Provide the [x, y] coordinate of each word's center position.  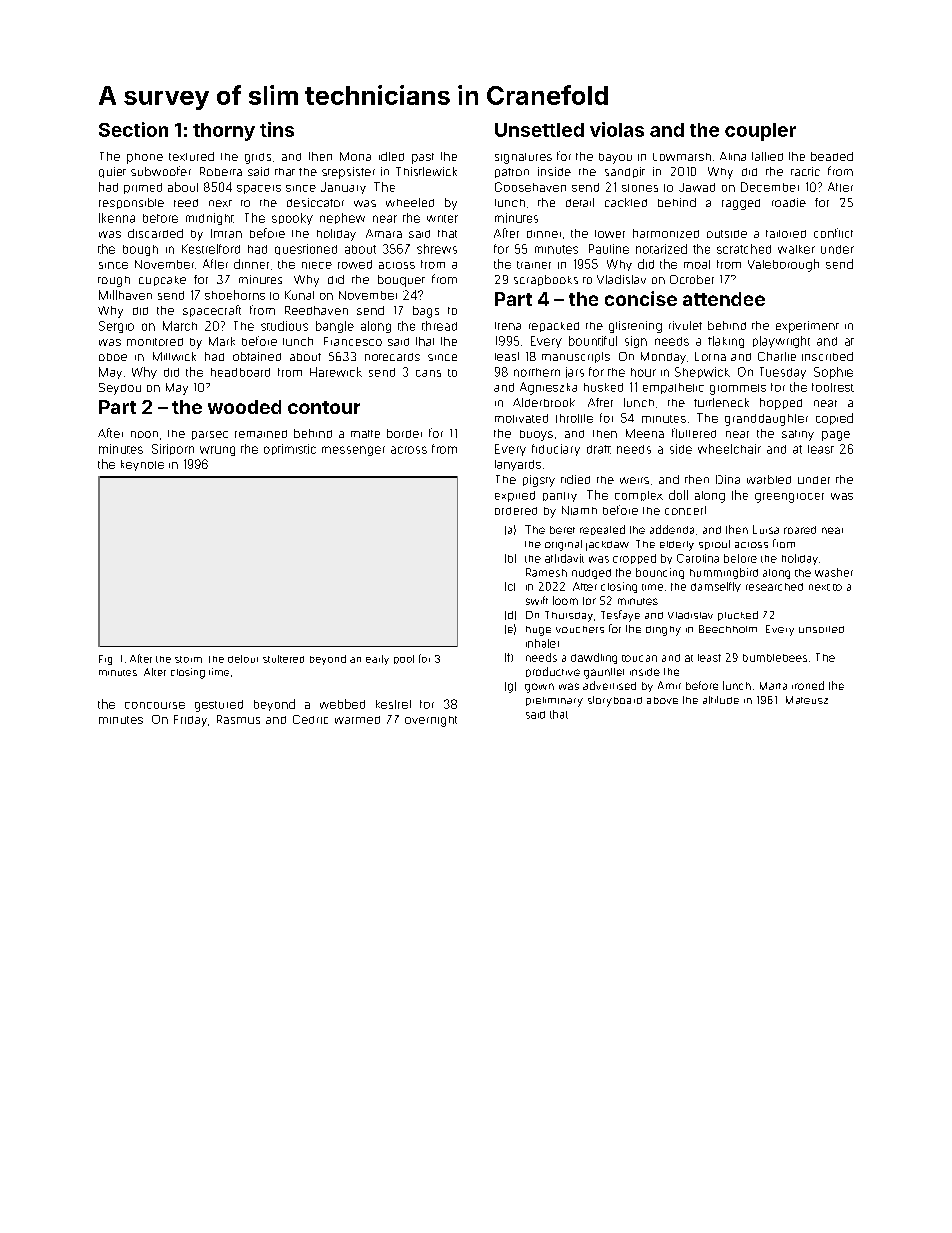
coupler [760, 132]
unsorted [821, 629]
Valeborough [783, 265]
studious [284, 326]
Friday [190, 721]
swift [537, 600]
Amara [384, 233]
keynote [142, 465]
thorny [224, 132]
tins [277, 129]
